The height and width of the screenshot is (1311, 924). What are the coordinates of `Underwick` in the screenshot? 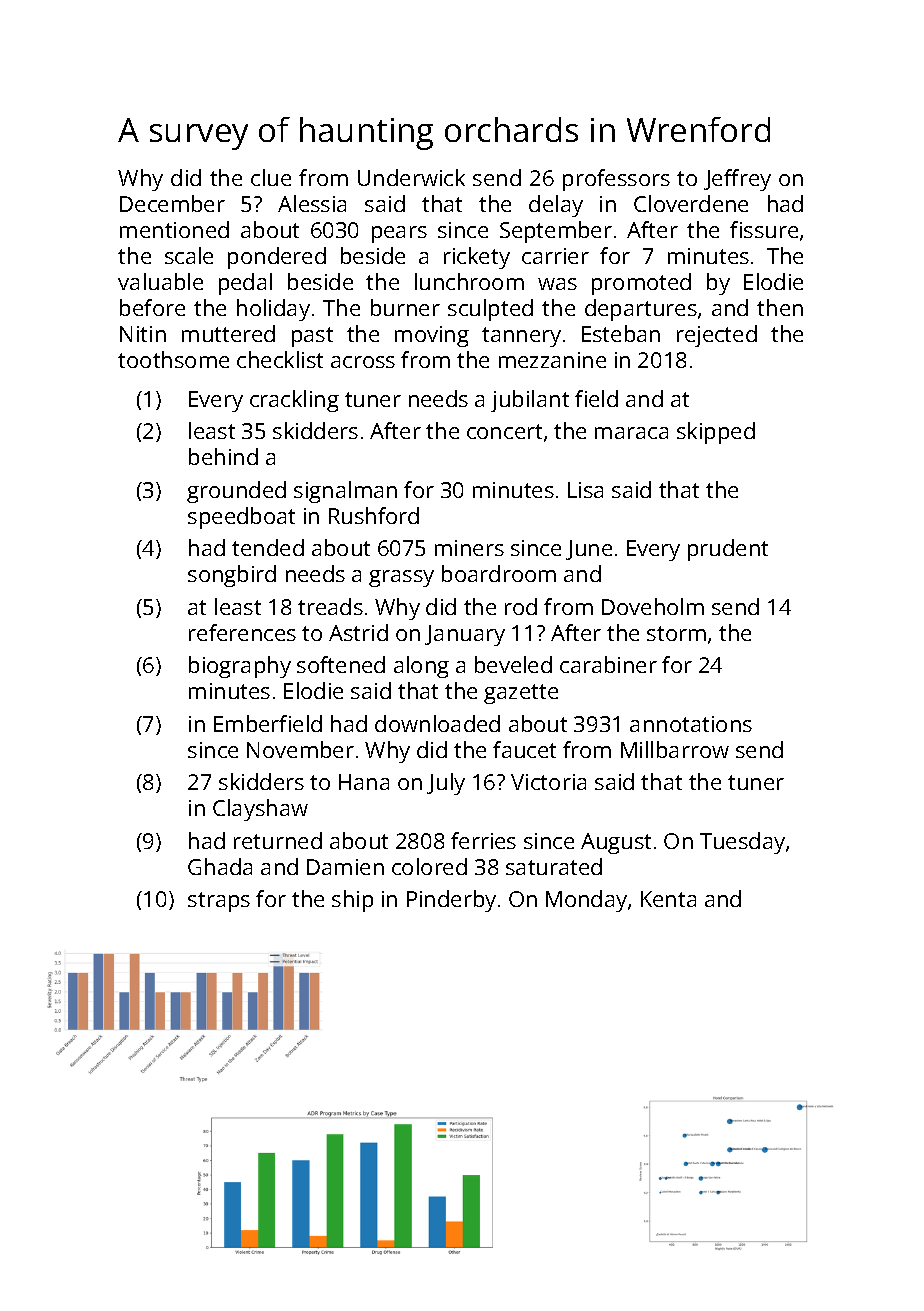 It's located at (411, 177).
